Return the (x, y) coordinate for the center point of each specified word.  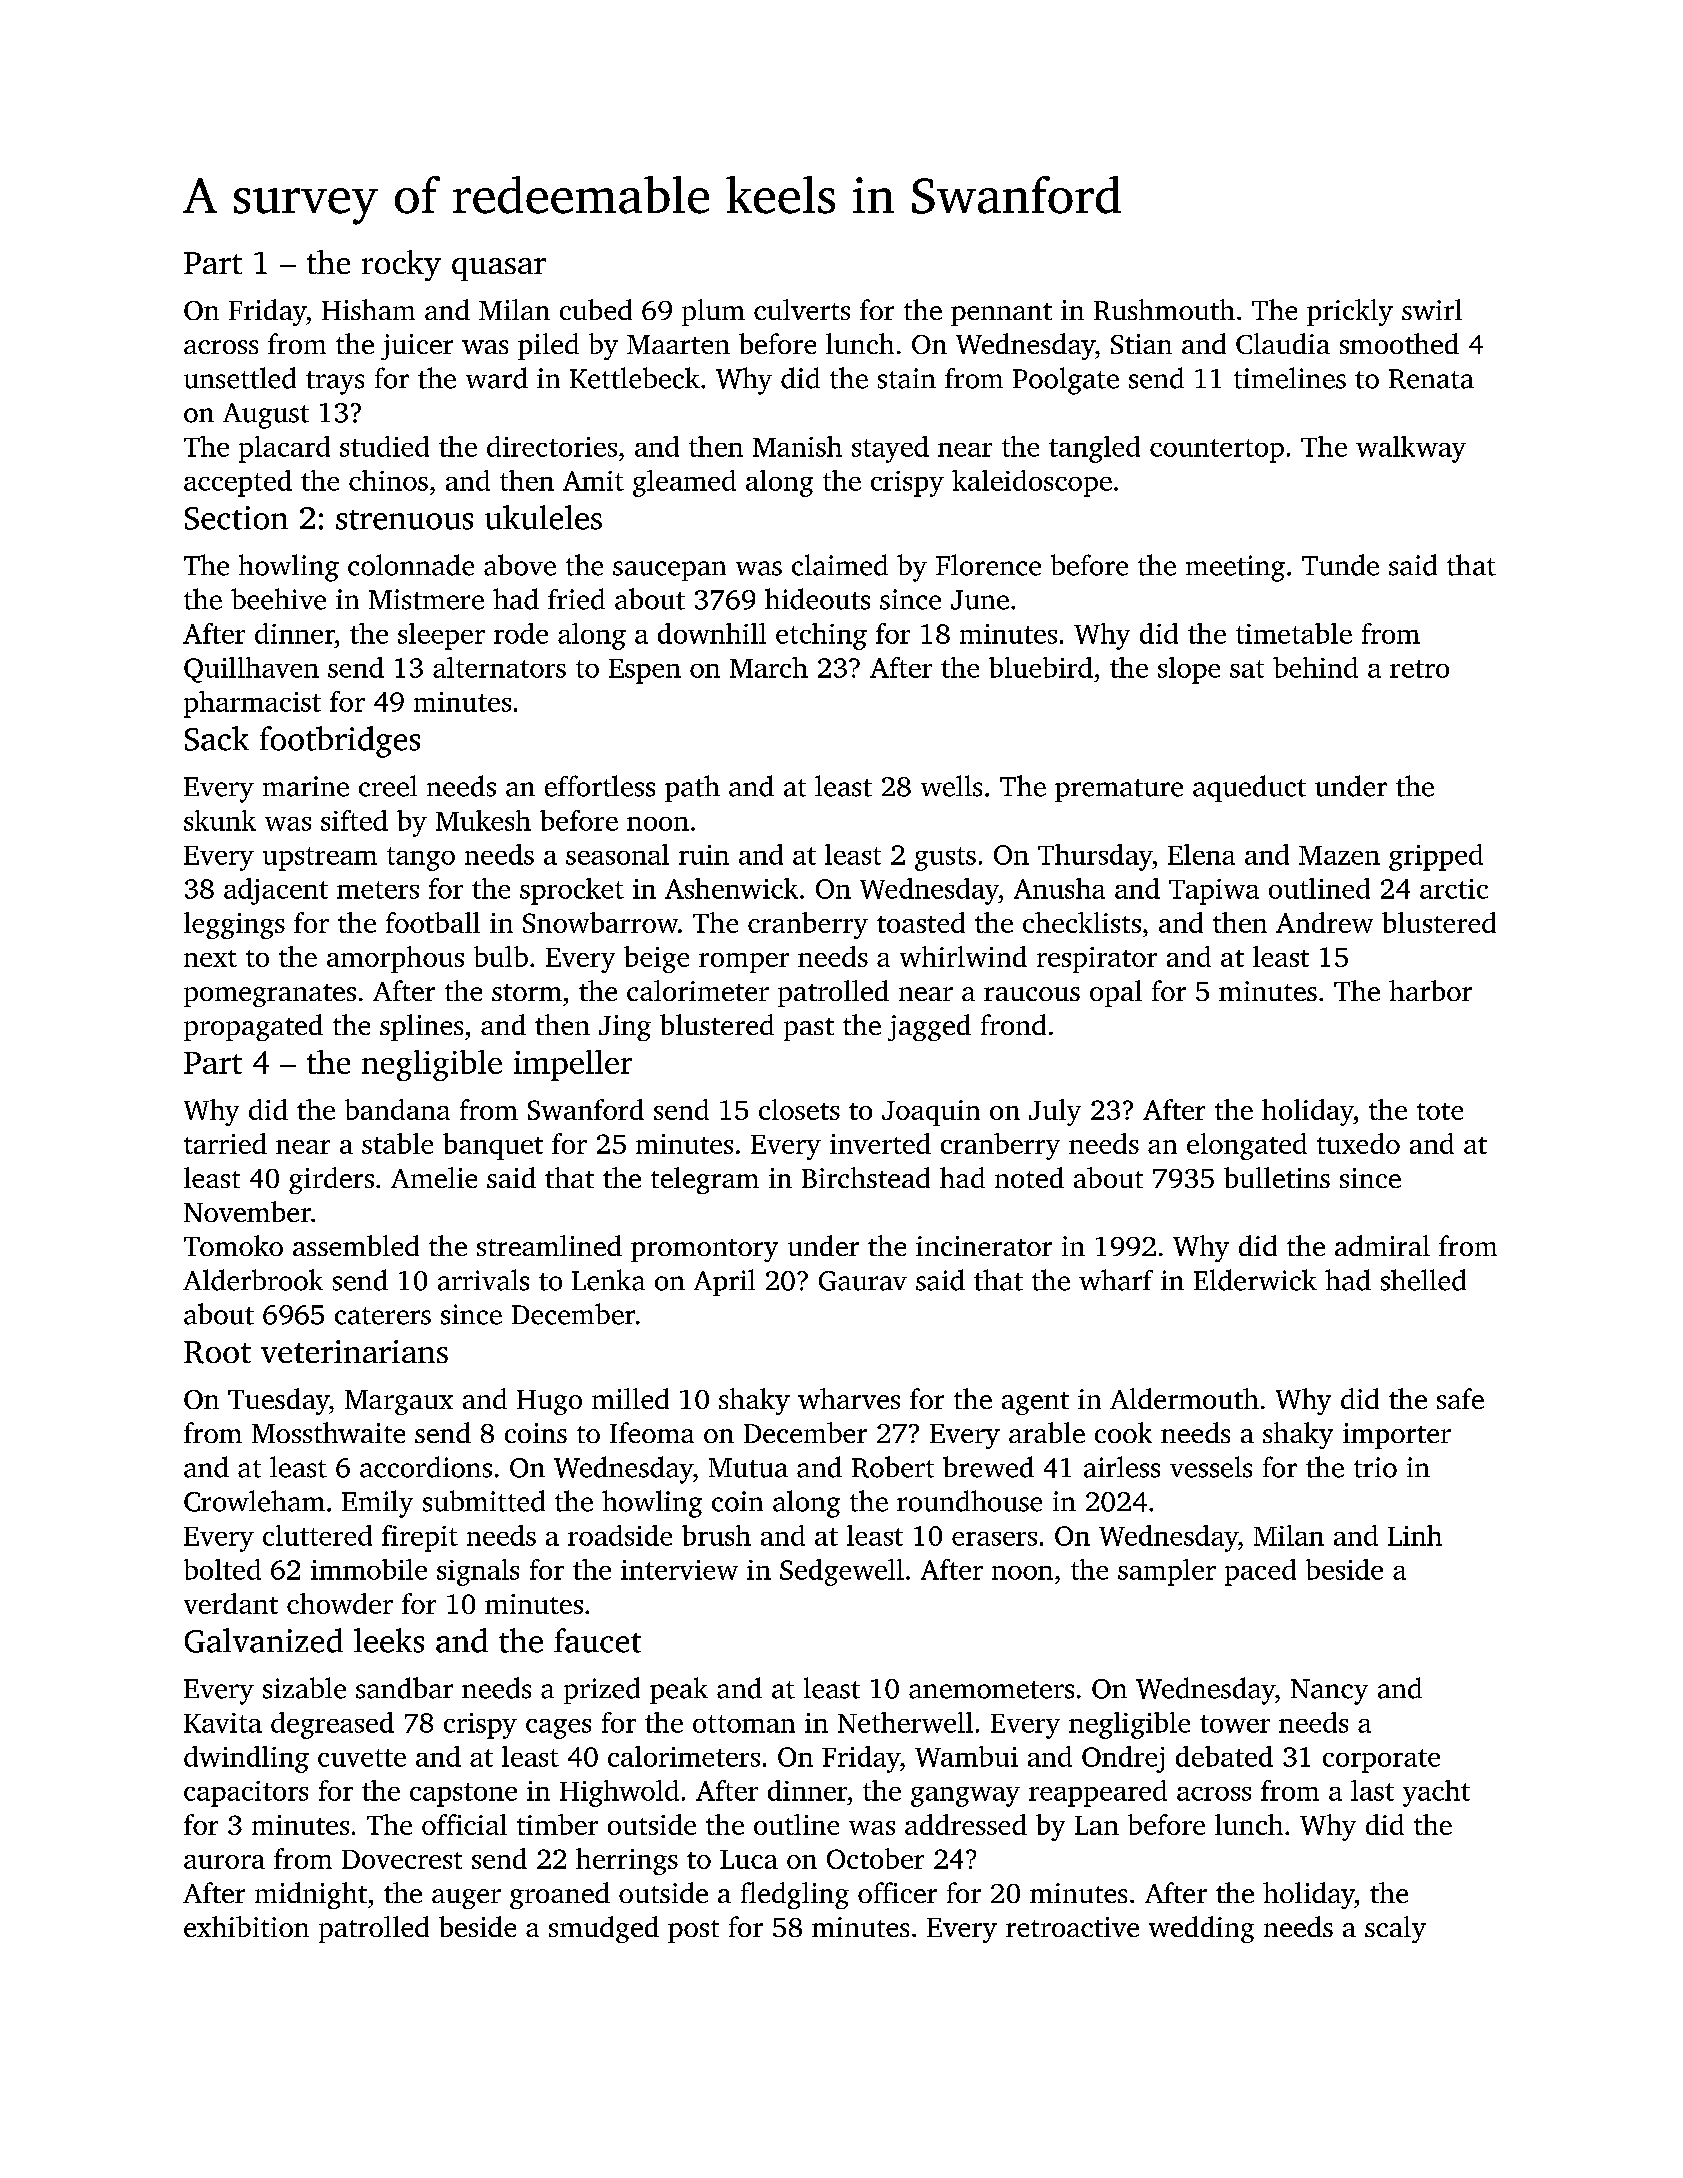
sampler (1167, 1572)
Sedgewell (842, 1572)
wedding (1201, 1929)
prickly (1350, 312)
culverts (802, 309)
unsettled (240, 378)
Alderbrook (253, 1280)
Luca (749, 1859)
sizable (304, 1688)
